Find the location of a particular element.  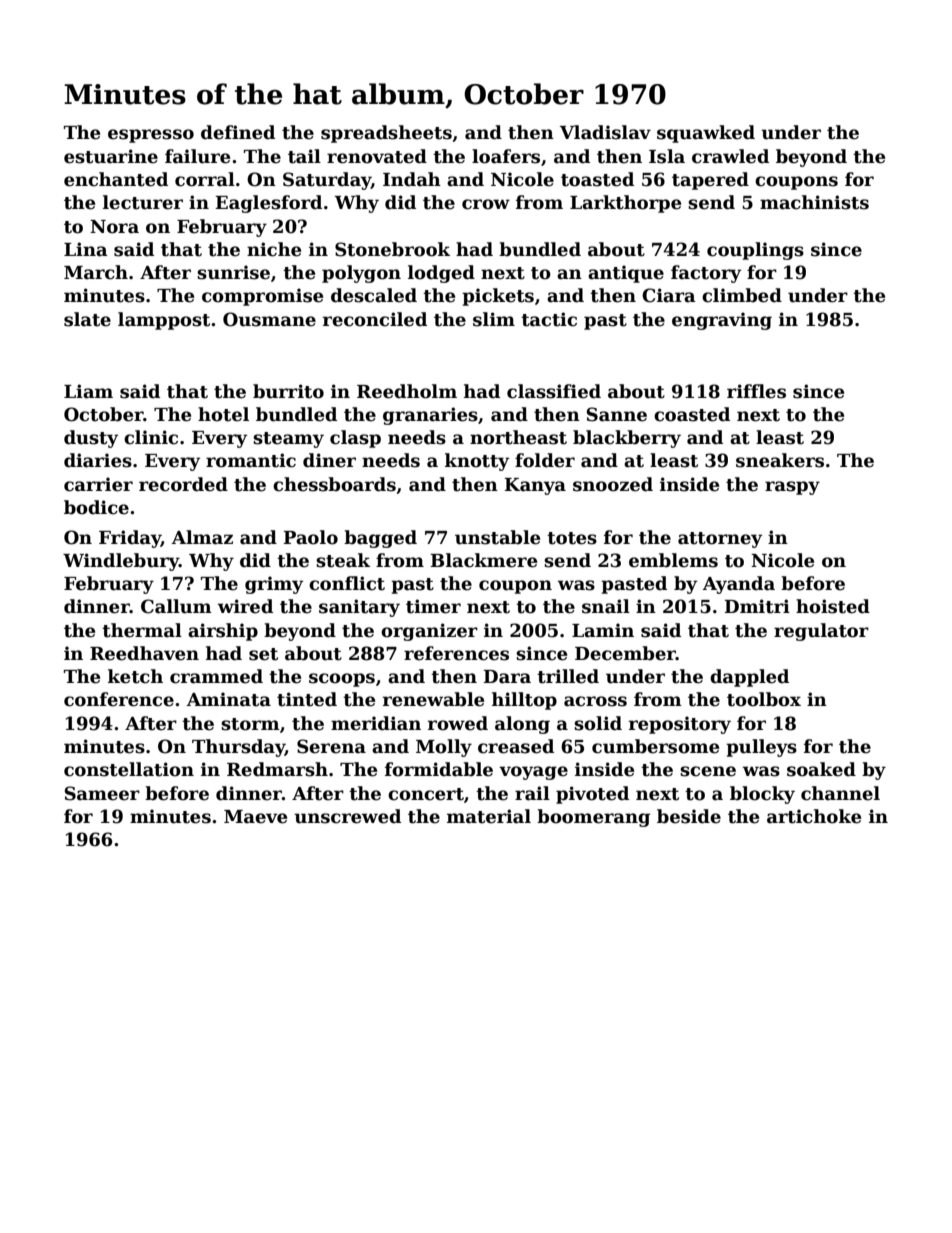

meridian is located at coordinates (376, 723).
